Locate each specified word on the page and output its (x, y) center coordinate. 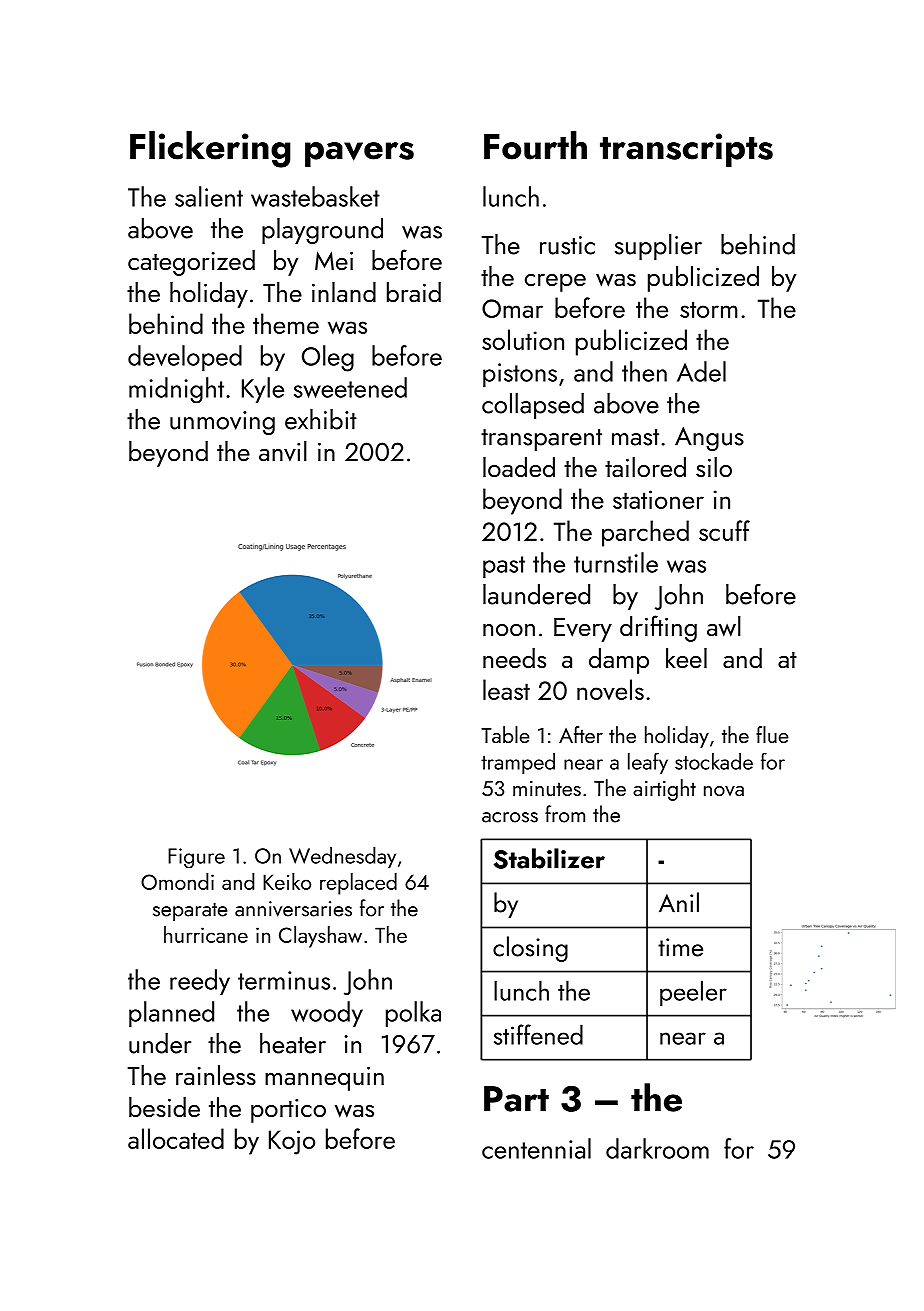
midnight (176, 390)
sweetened (350, 387)
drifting (658, 628)
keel (686, 658)
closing (530, 949)
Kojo (292, 1142)
